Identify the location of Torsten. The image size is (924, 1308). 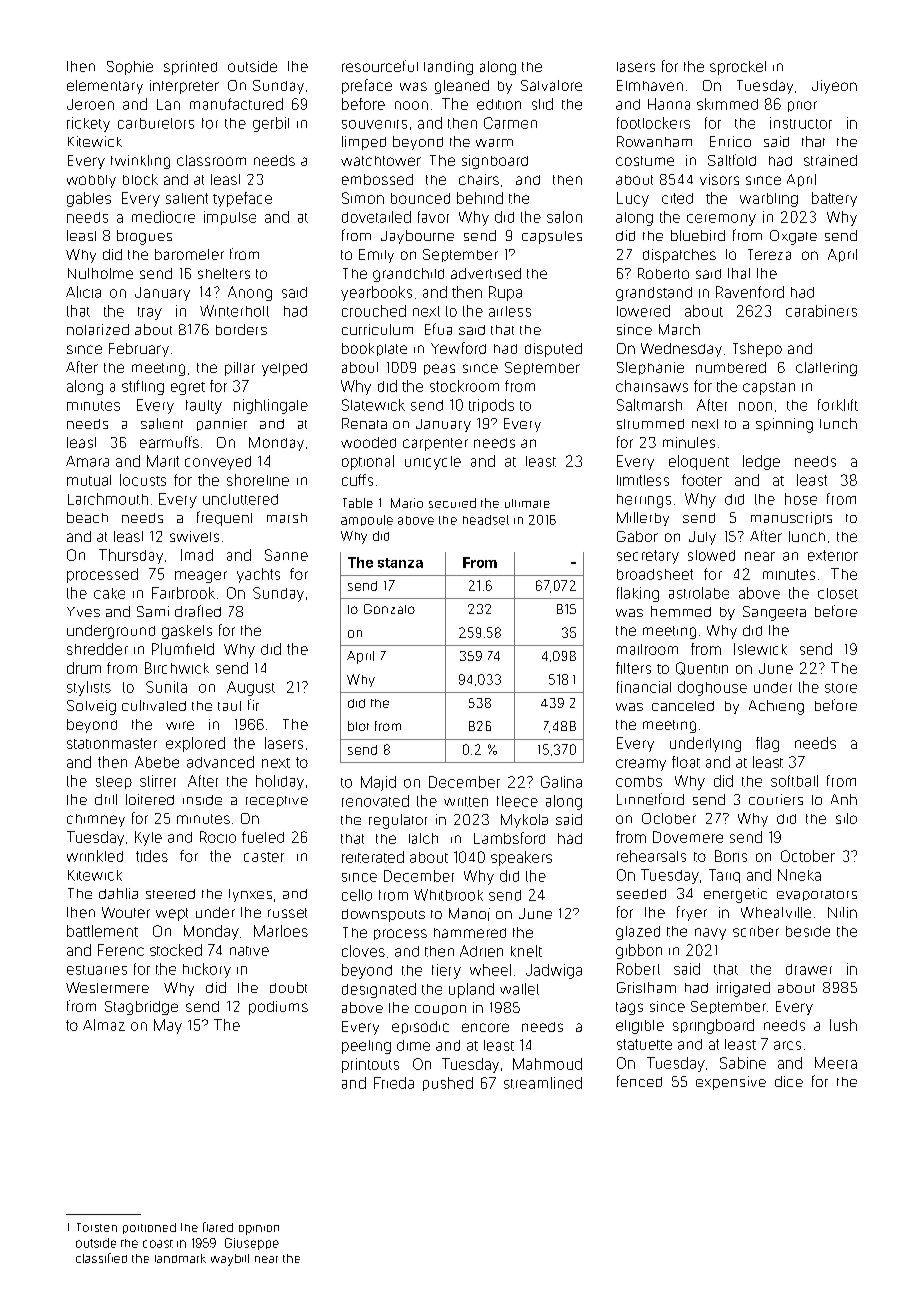
(97, 1227).
